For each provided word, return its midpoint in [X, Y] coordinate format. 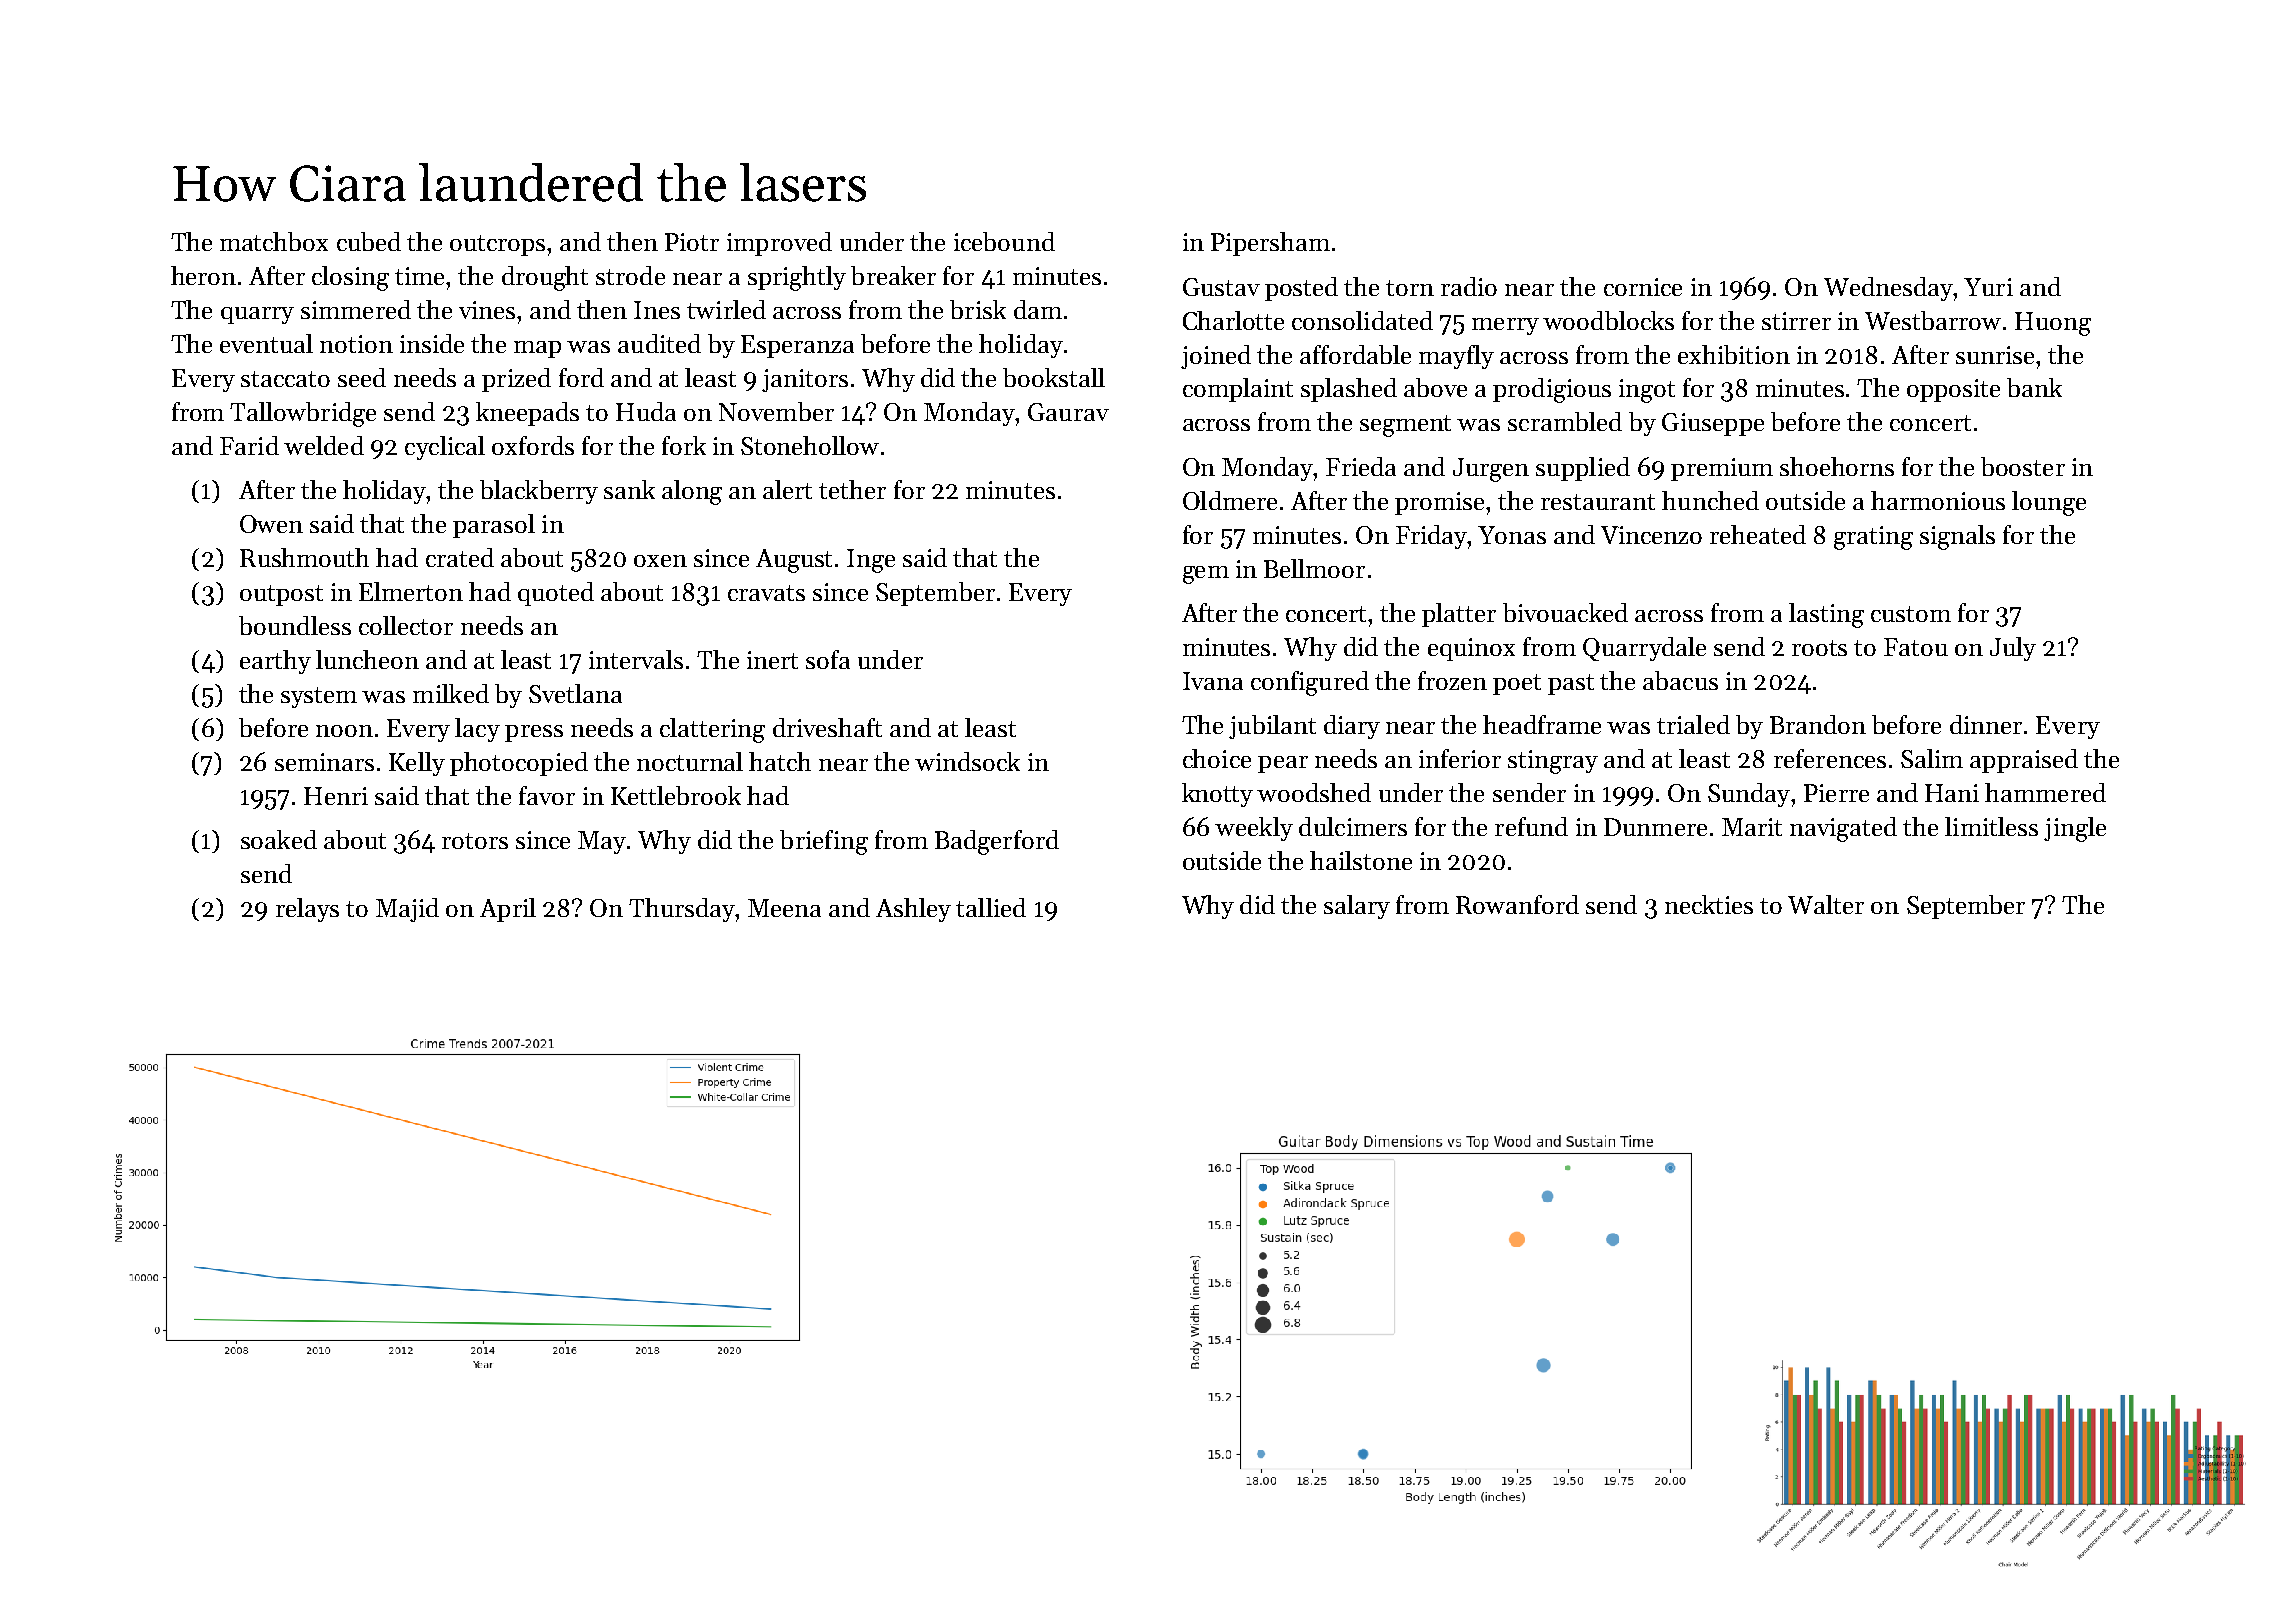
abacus [1680, 680]
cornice [1643, 287]
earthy [275, 662]
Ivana [1213, 681]
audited [659, 343]
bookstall [1054, 377]
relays [307, 910]
